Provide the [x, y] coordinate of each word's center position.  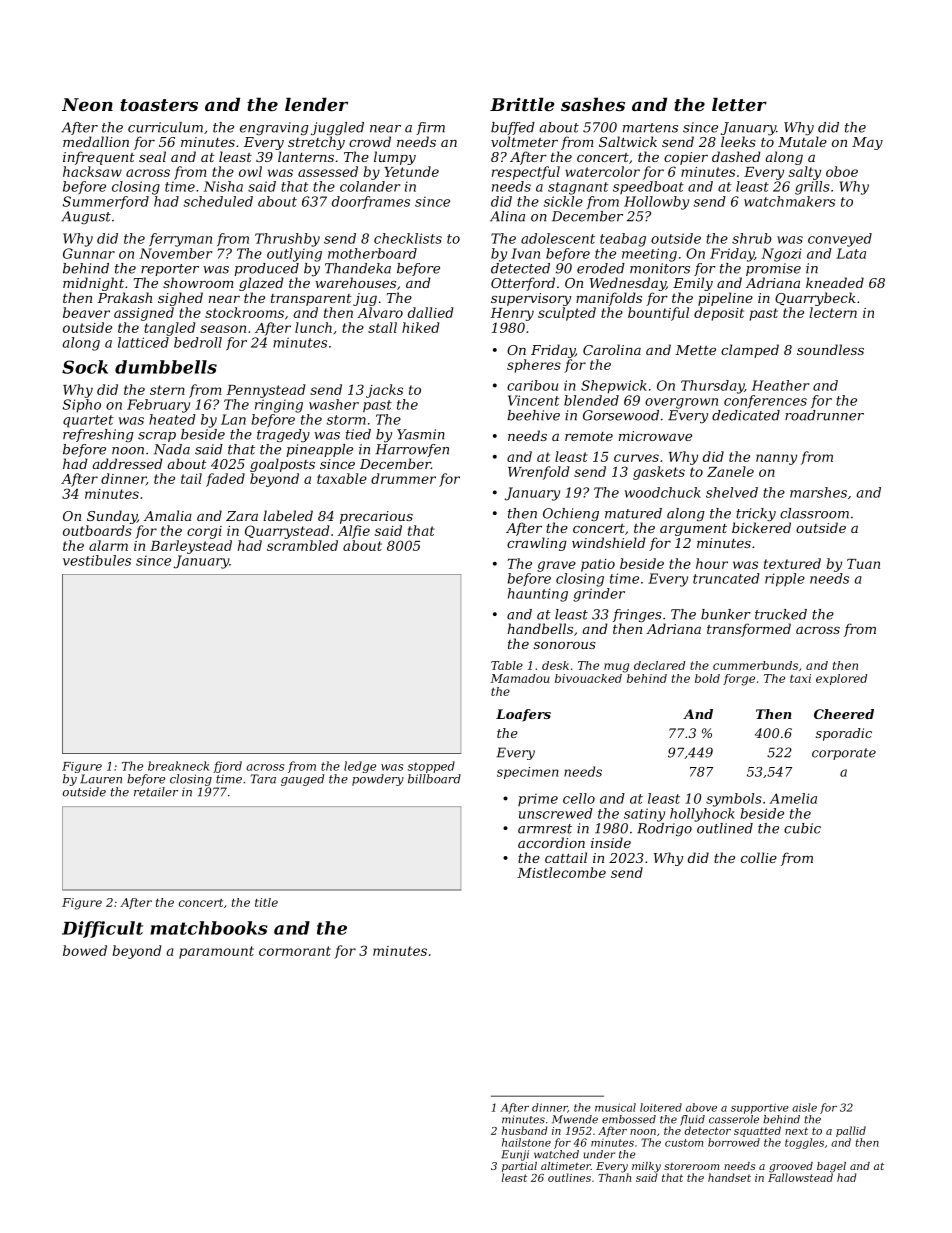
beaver [86, 312]
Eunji [515, 1155]
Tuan [863, 564]
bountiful [658, 314]
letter [739, 104]
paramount [216, 952]
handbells [540, 628]
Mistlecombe [561, 872]
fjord [227, 767]
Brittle [522, 104]
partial [519, 1167]
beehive [533, 415]
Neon [87, 104]
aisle [804, 1107]
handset [729, 1177]
